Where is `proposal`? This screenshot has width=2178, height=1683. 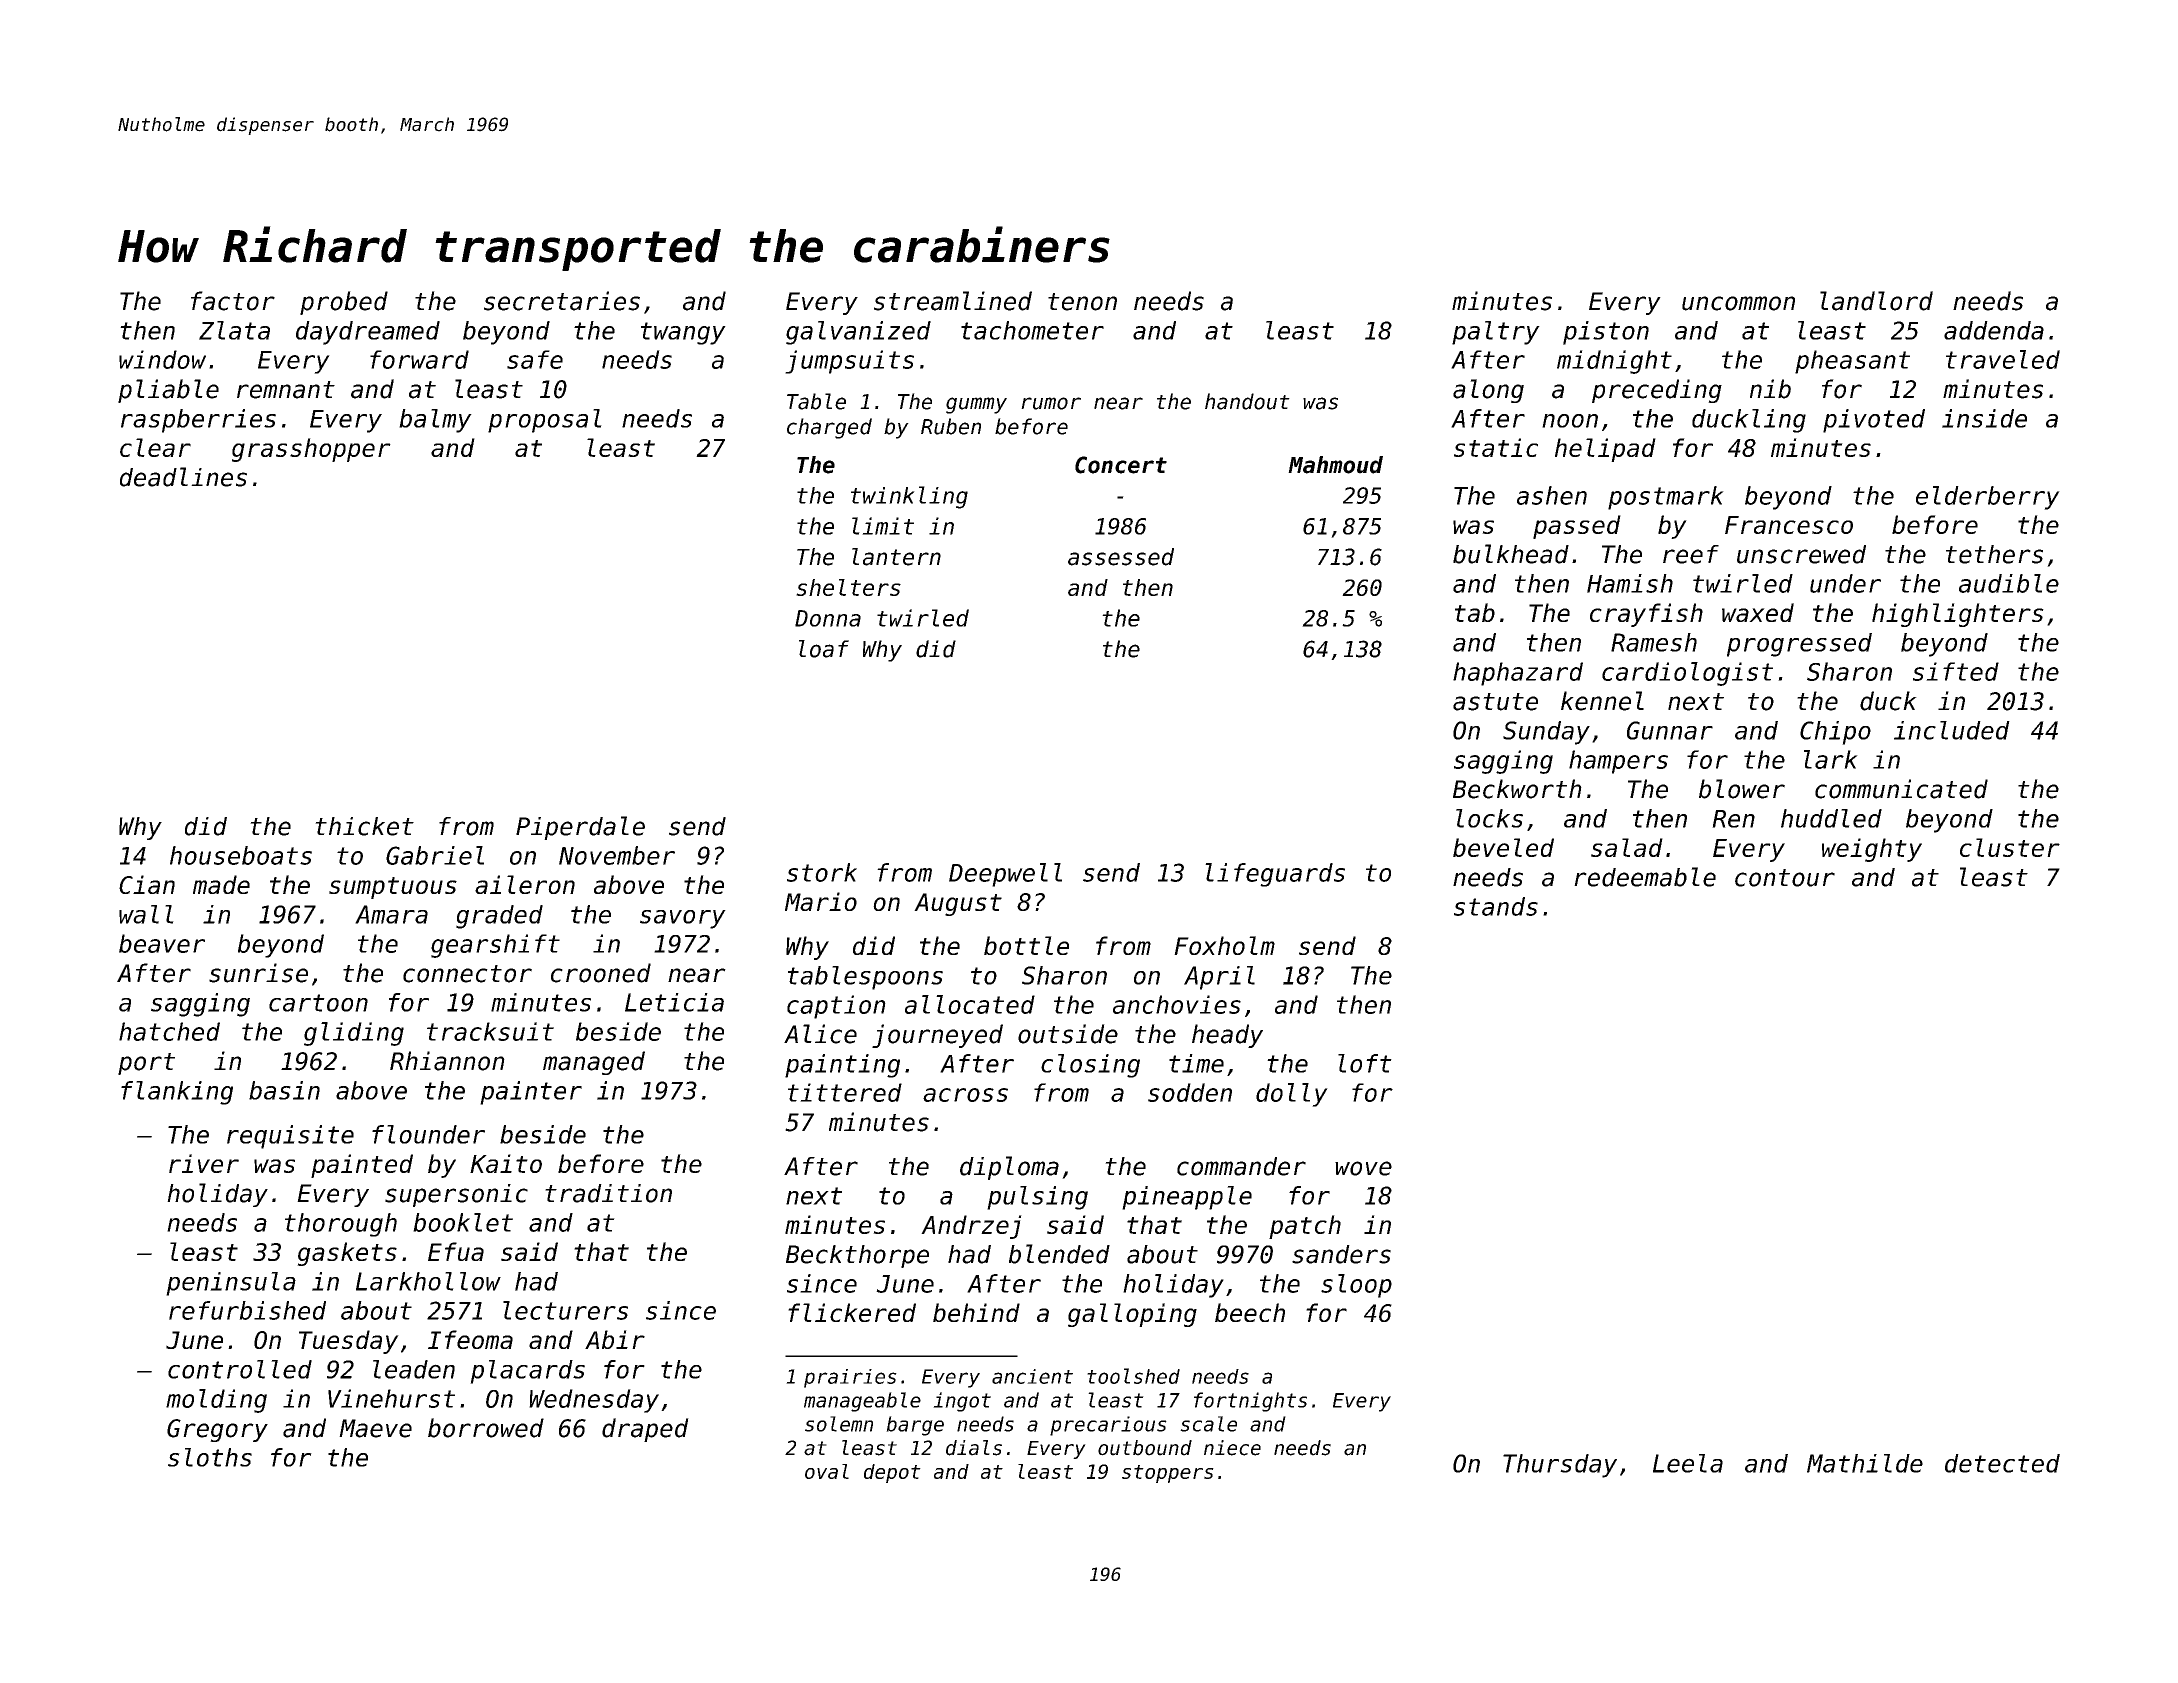
proposal is located at coordinates (545, 421).
